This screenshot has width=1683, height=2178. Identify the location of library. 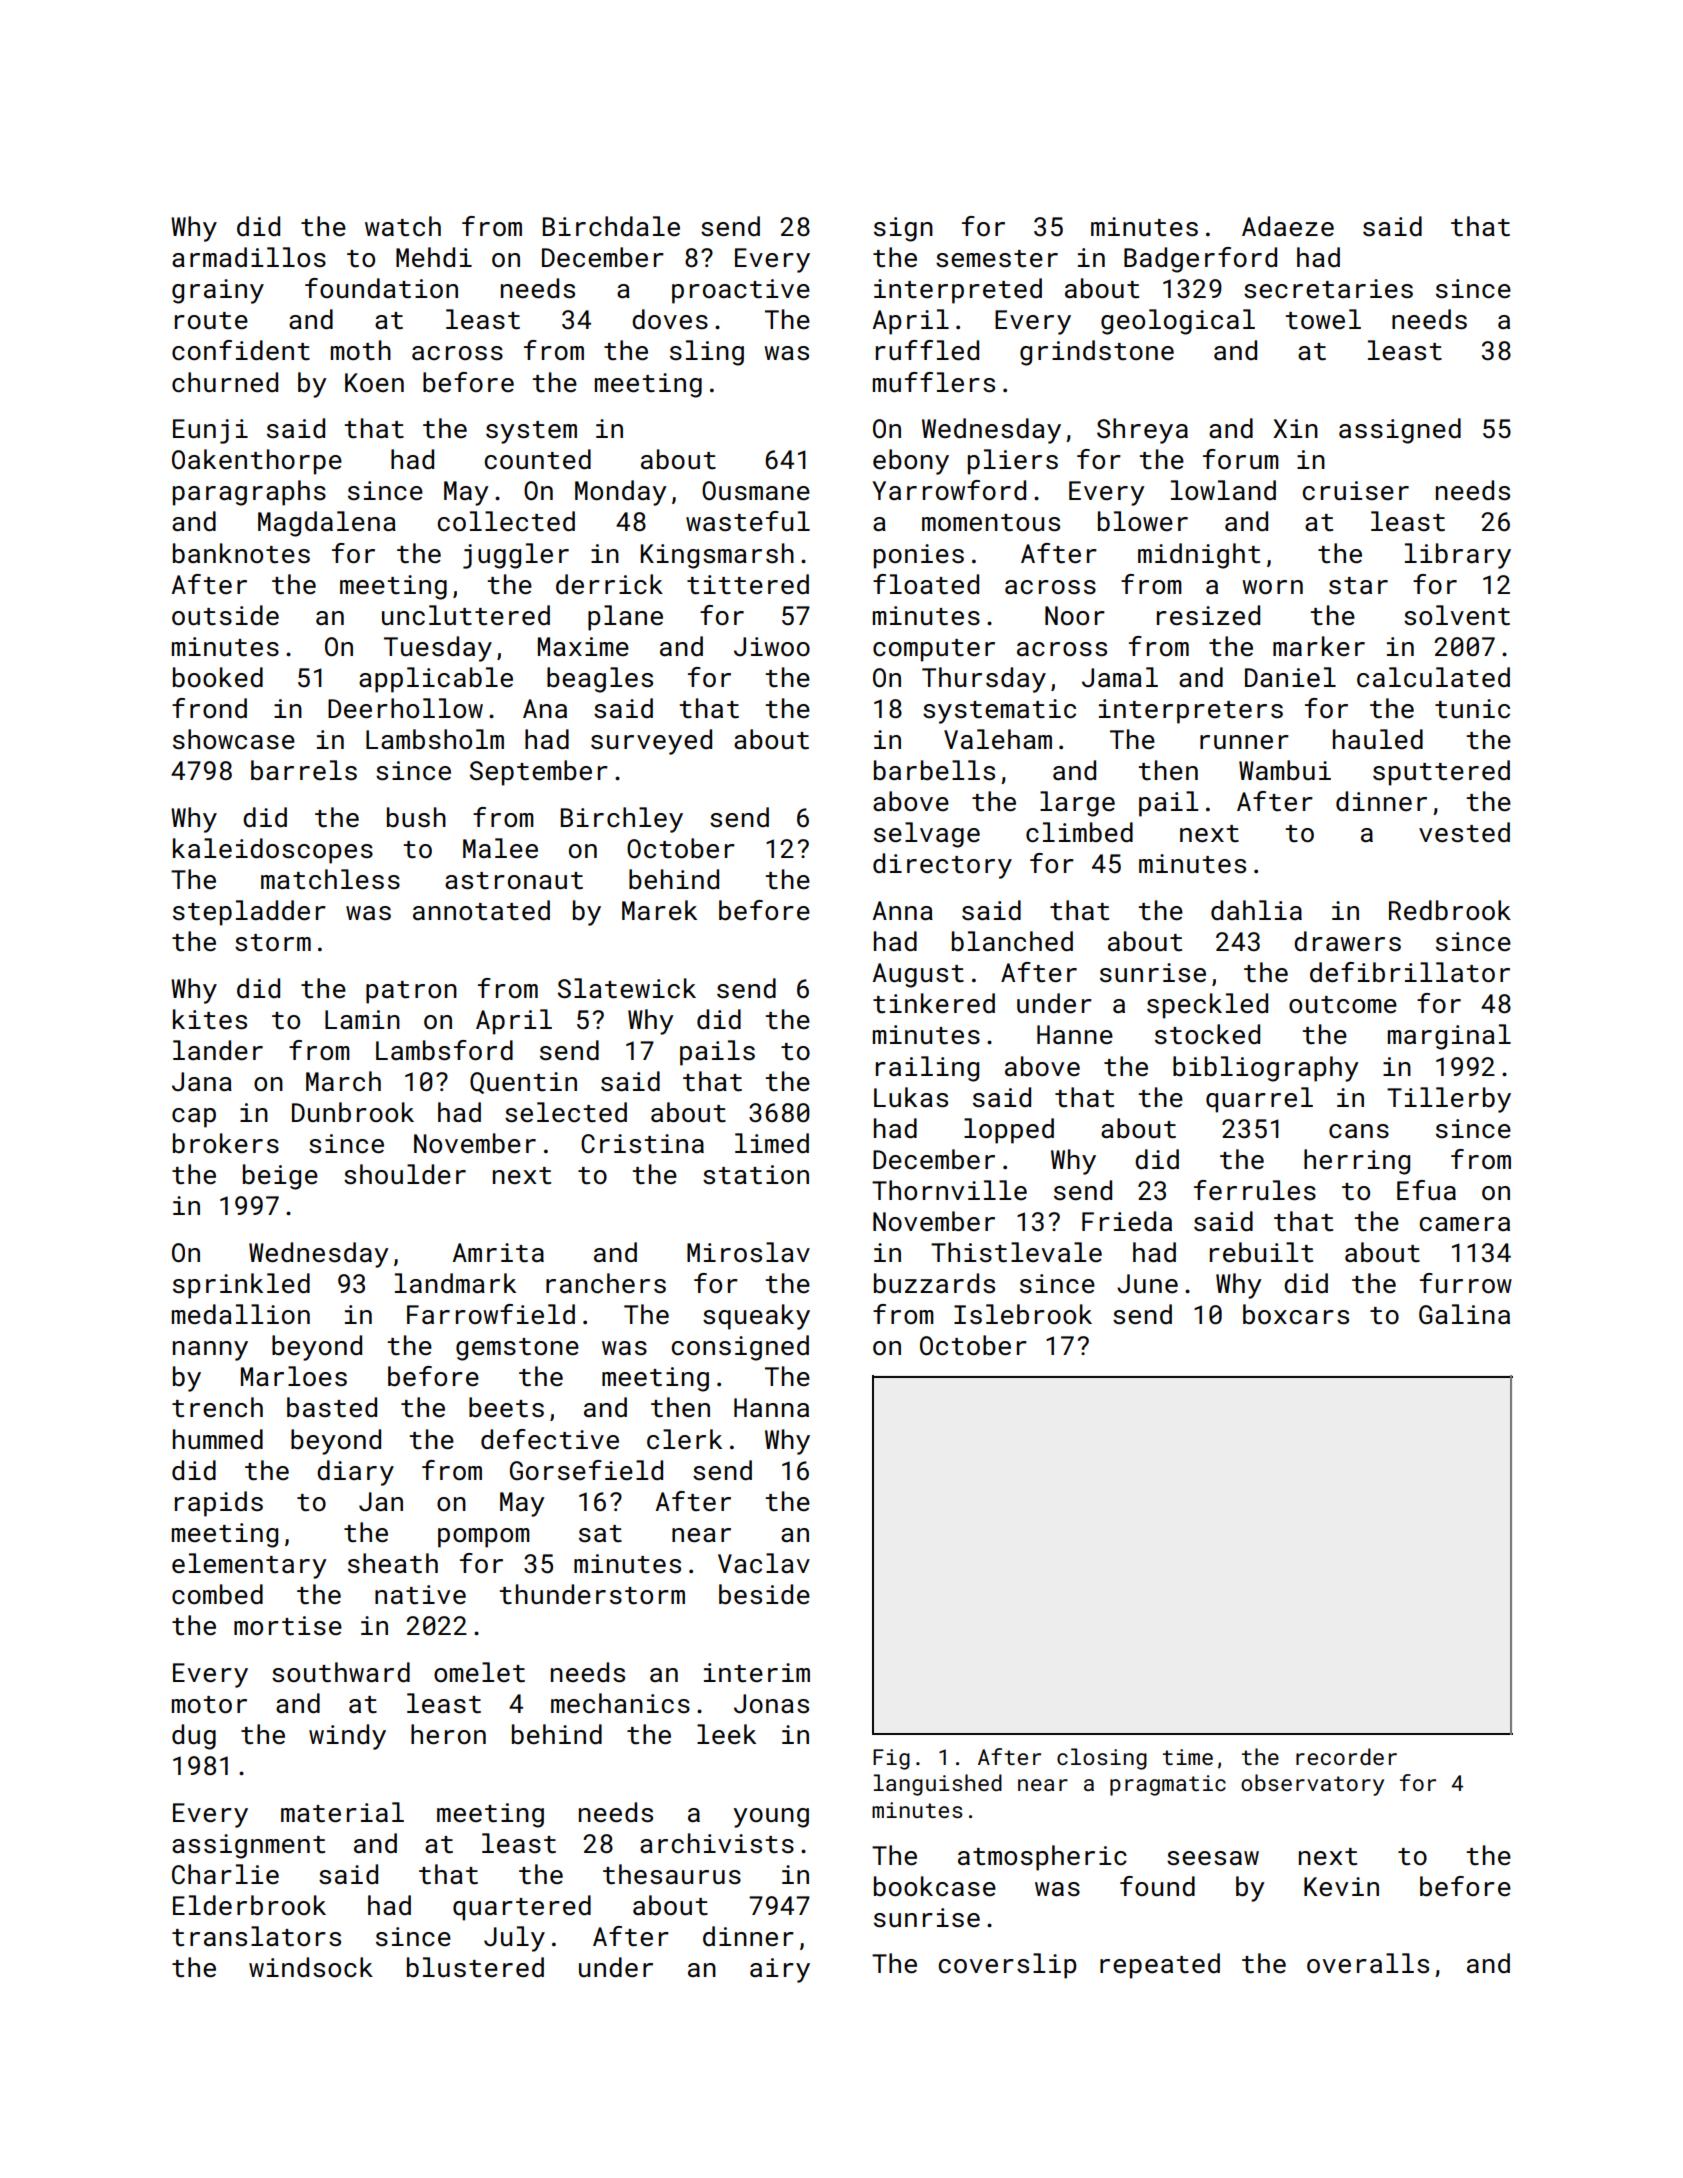
(1458, 556).
